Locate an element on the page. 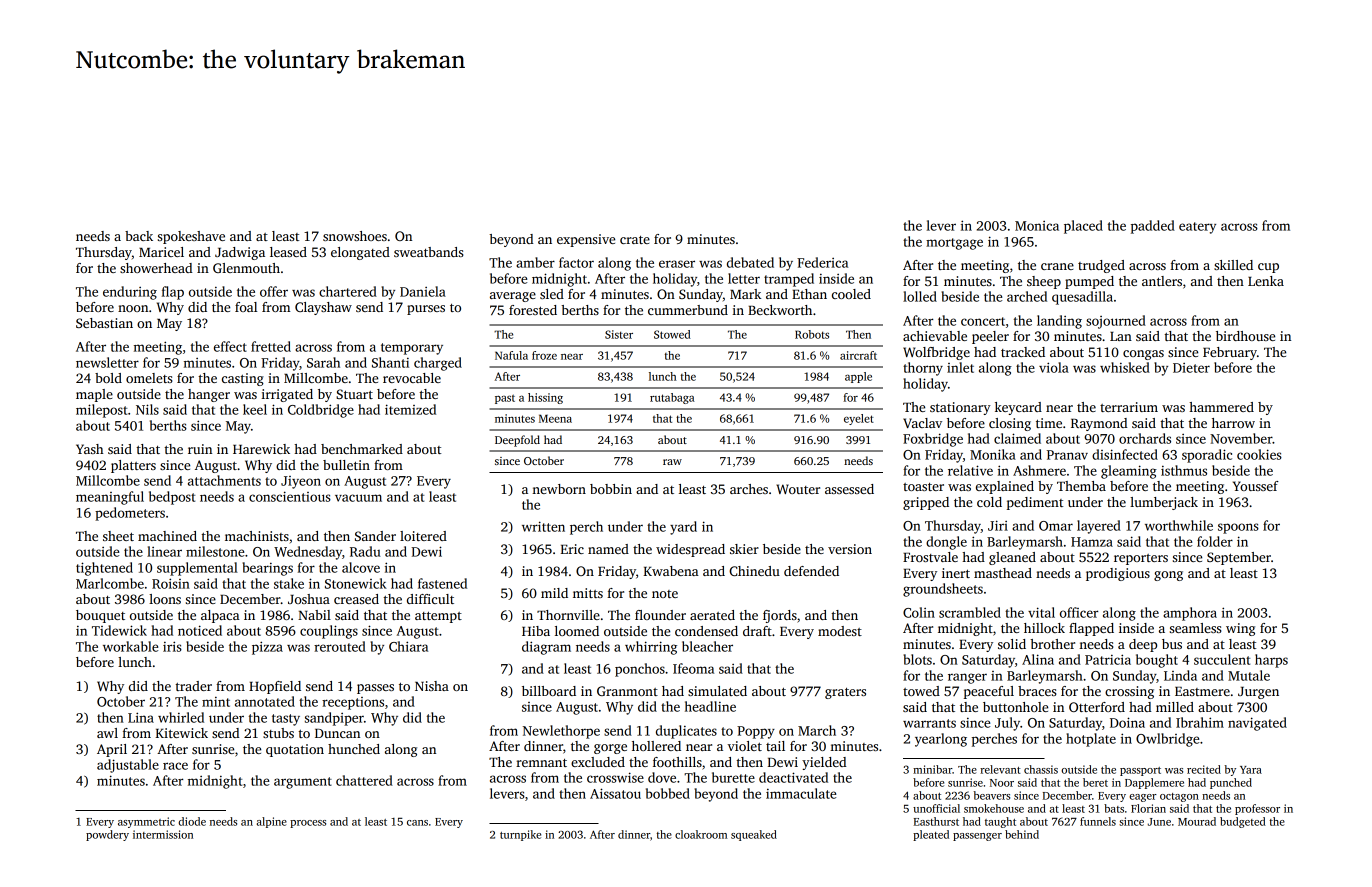  adjustable is located at coordinates (128, 766).
